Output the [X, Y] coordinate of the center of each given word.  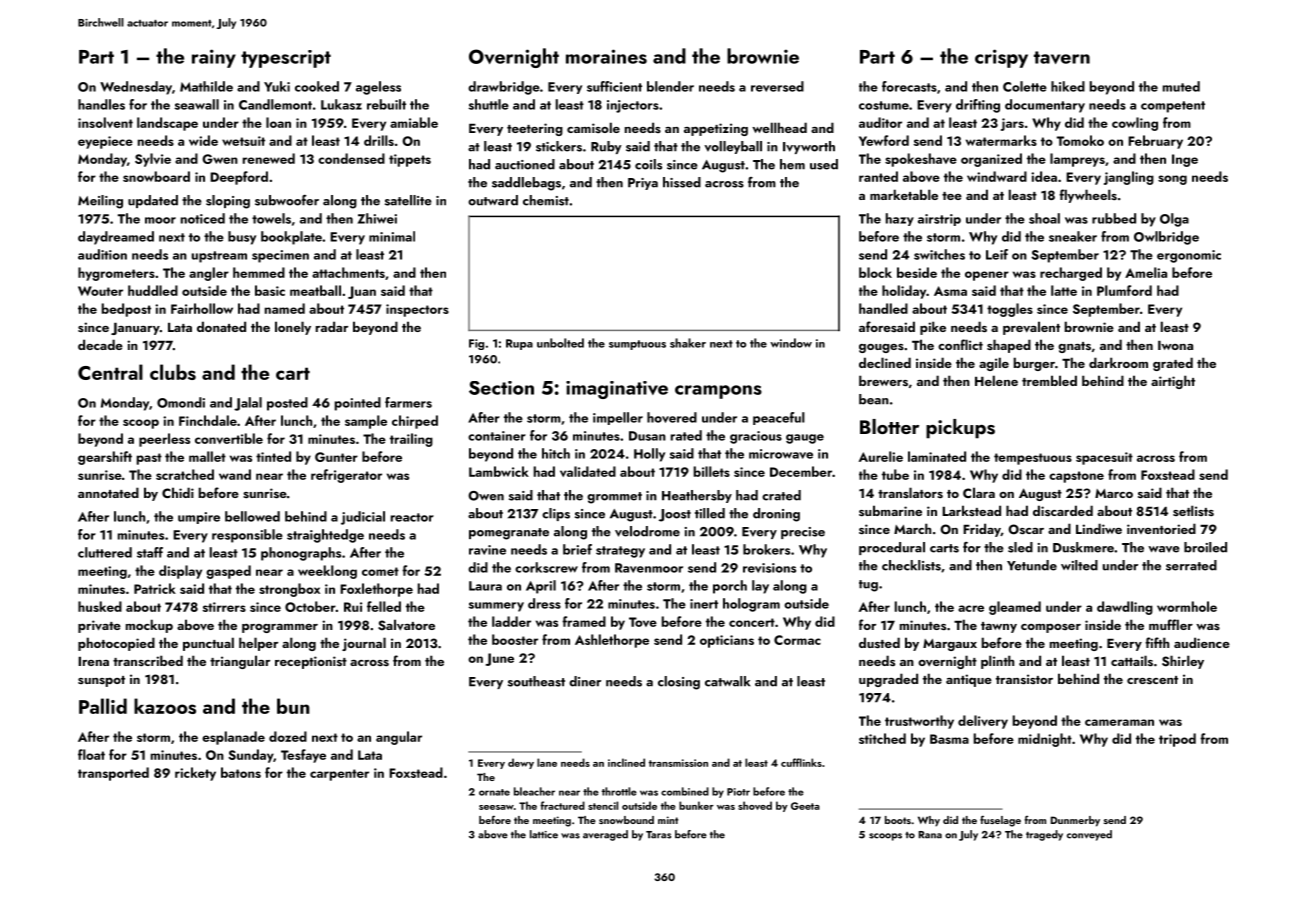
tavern [1062, 57]
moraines [606, 56]
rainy [214, 58]
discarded [1063, 510]
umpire [199, 518]
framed [584, 621]
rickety [195, 774]
